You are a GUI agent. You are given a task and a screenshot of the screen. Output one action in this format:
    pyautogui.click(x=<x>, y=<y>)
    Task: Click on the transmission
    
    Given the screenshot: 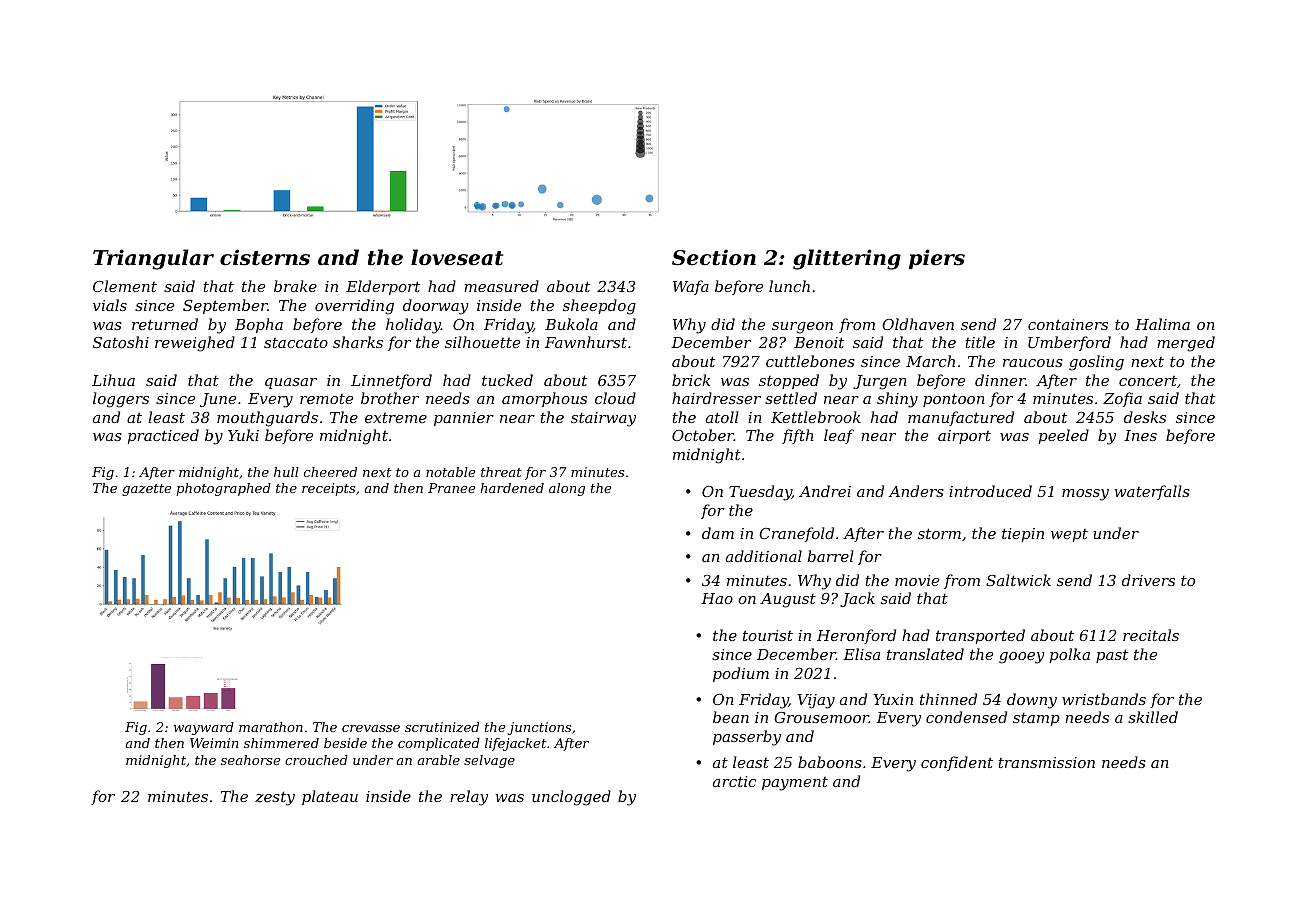 What is the action you would take?
    pyautogui.click(x=1046, y=762)
